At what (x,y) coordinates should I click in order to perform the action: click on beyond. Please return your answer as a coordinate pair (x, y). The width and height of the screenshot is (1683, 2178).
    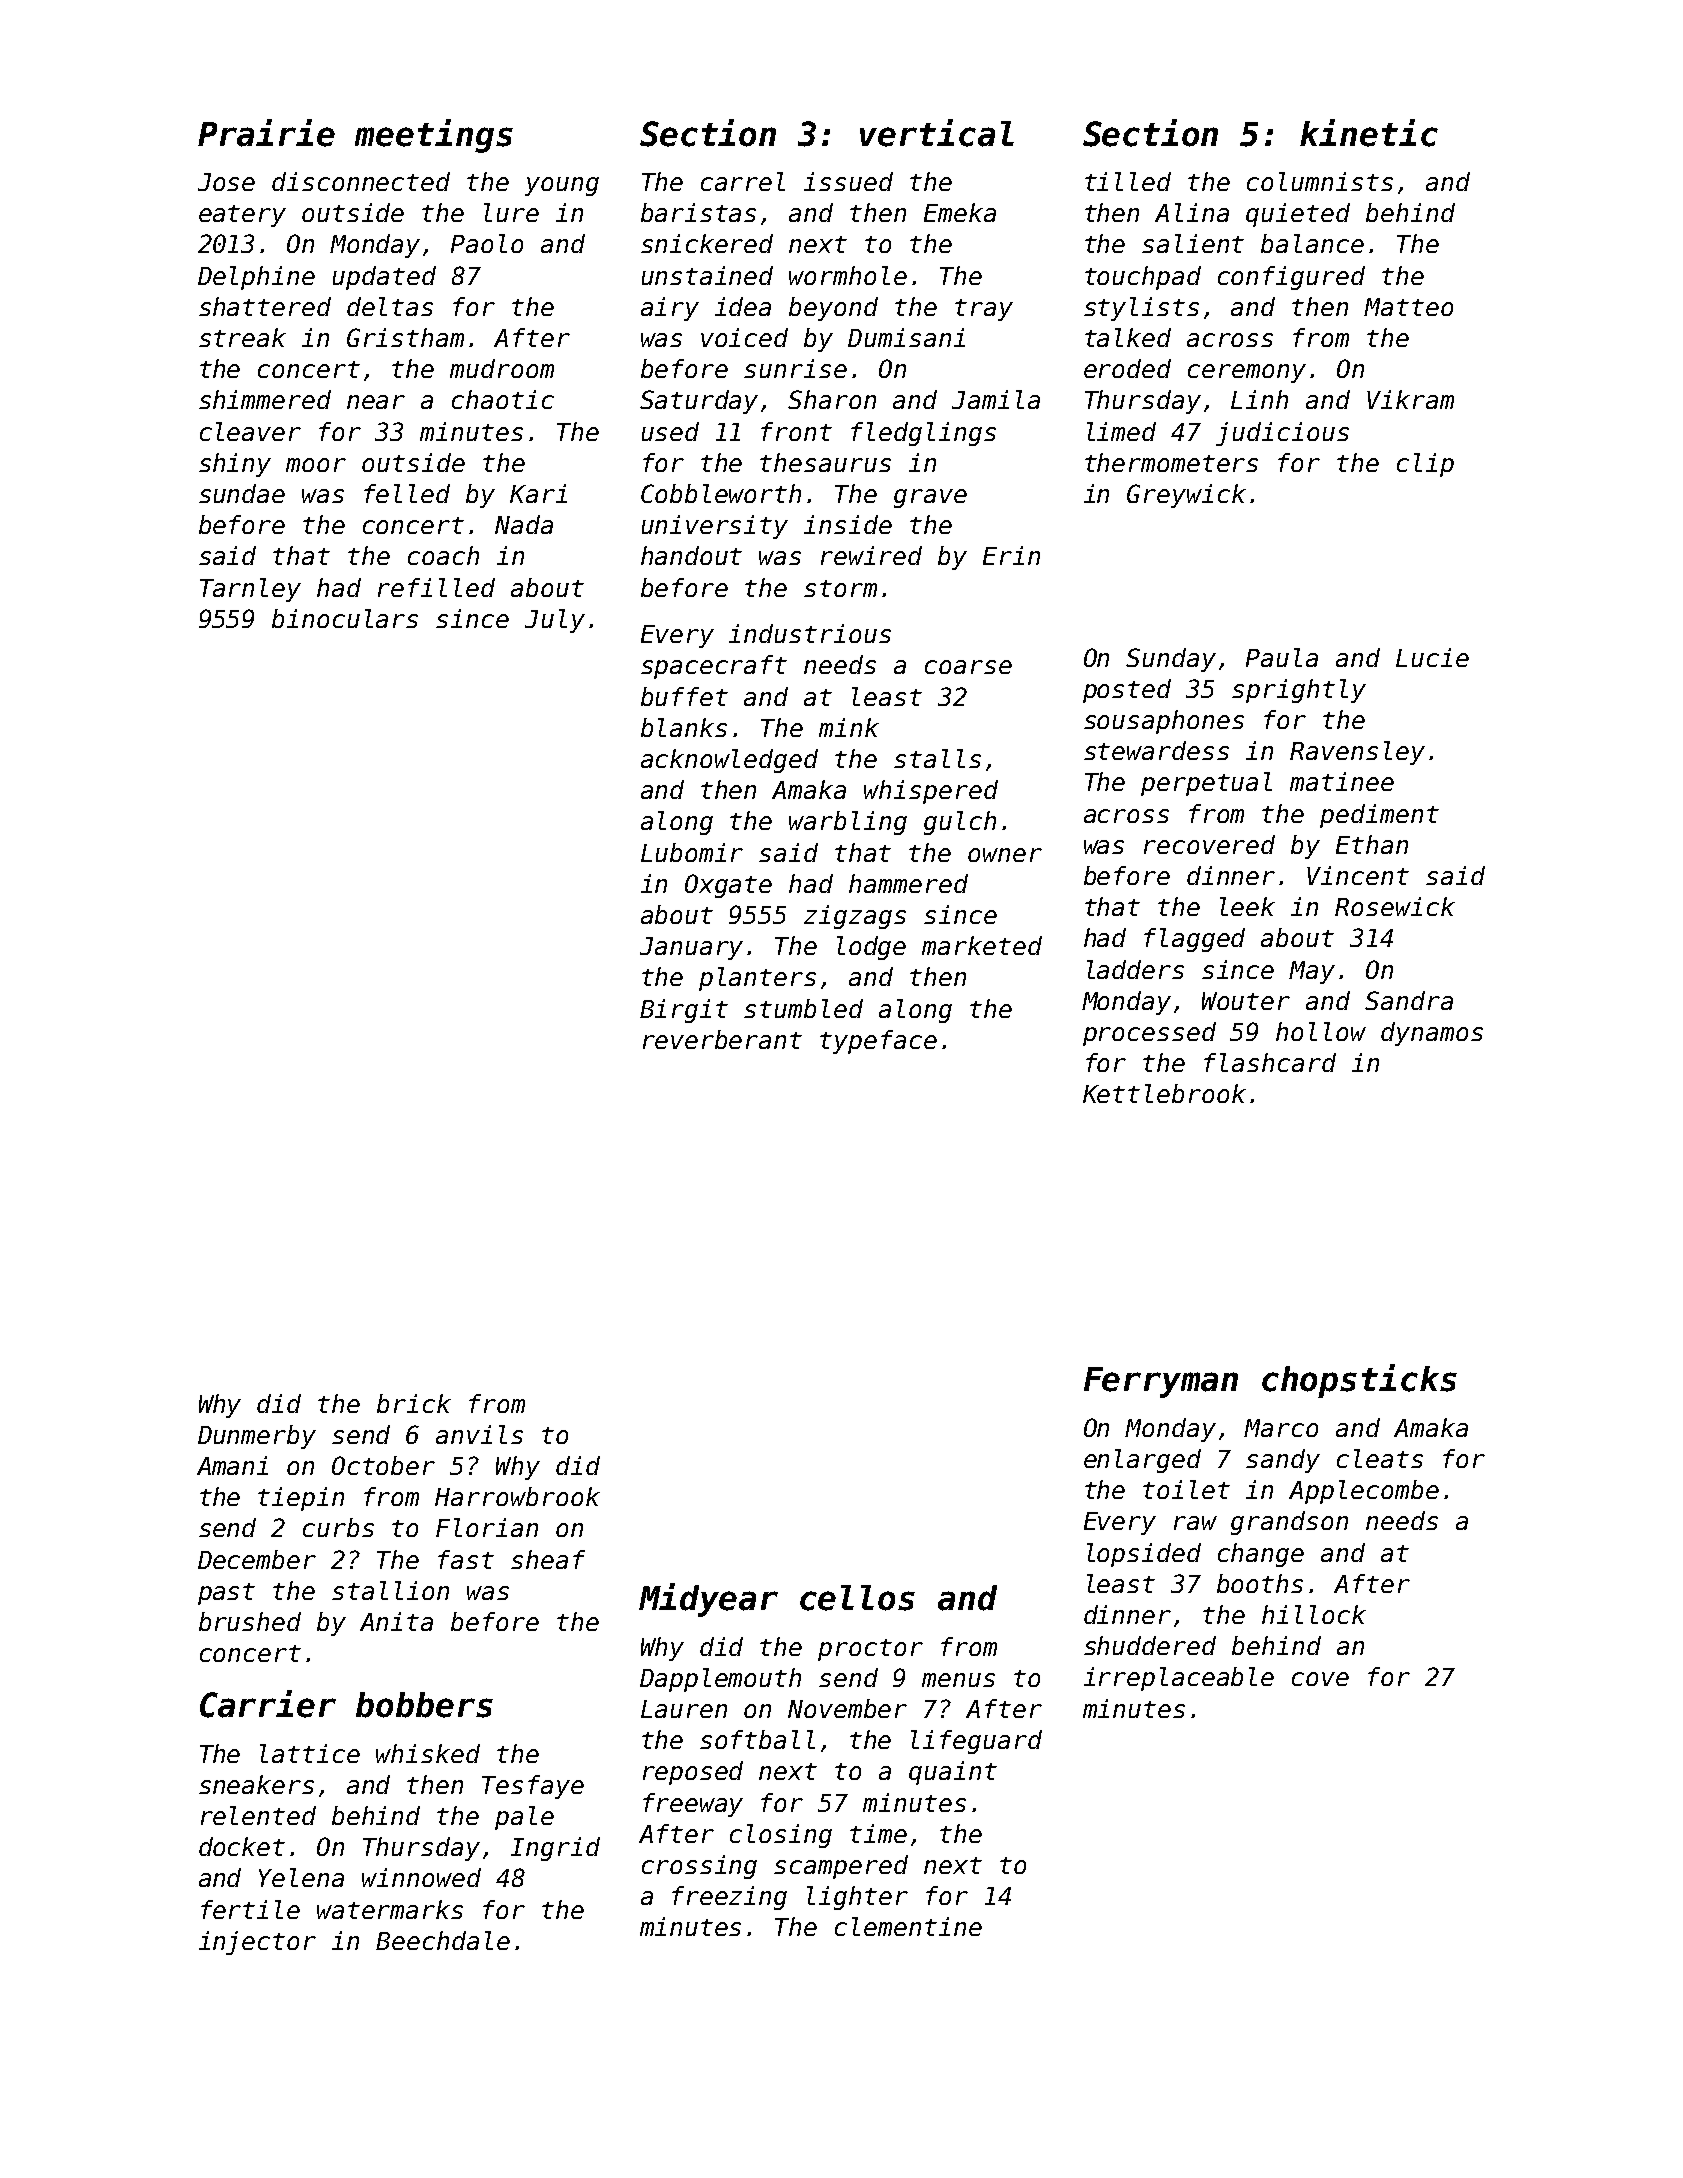
    Looking at the image, I should click on (833, 309).
